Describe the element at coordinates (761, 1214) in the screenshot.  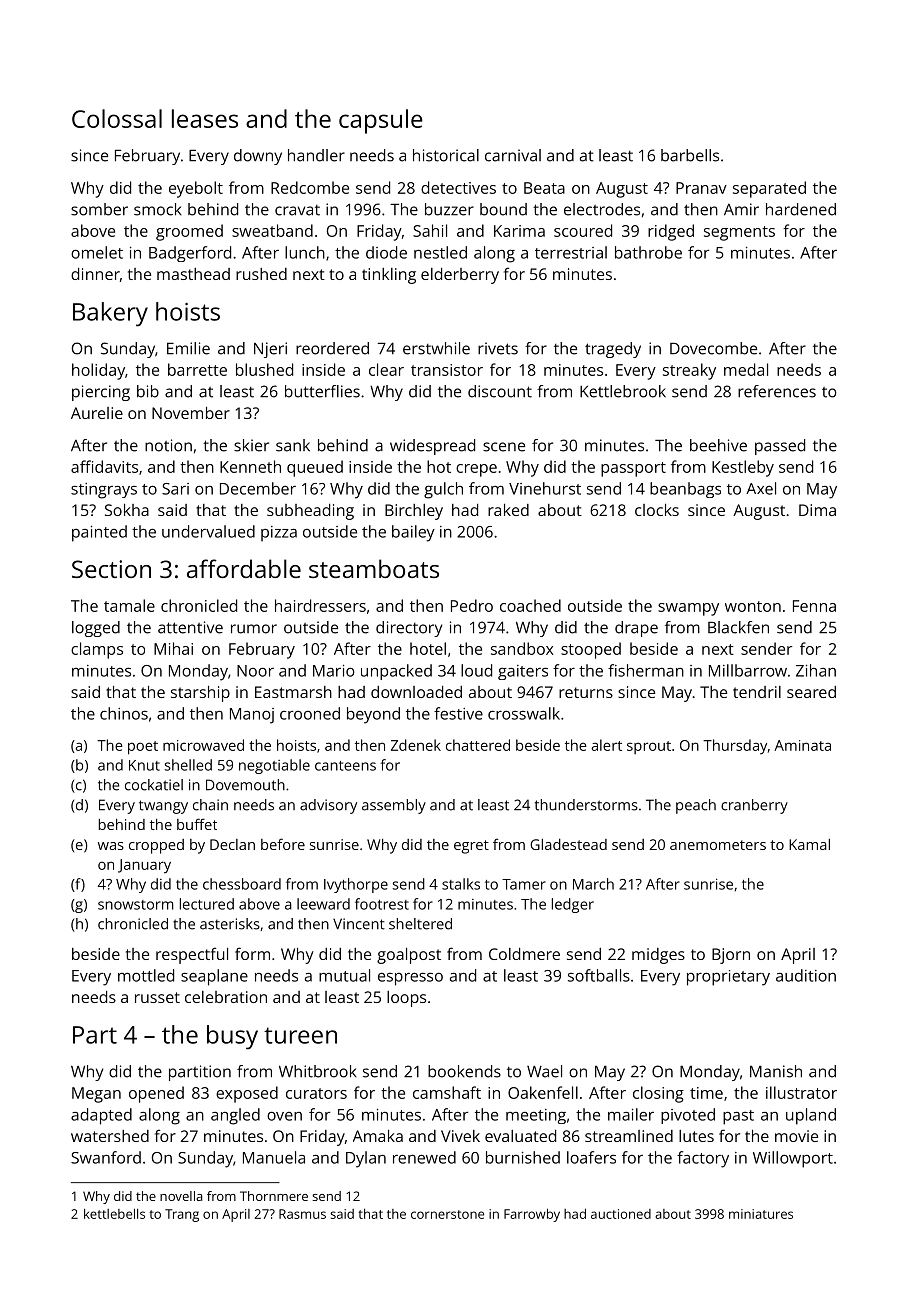
I see `miniatures` at that location.
